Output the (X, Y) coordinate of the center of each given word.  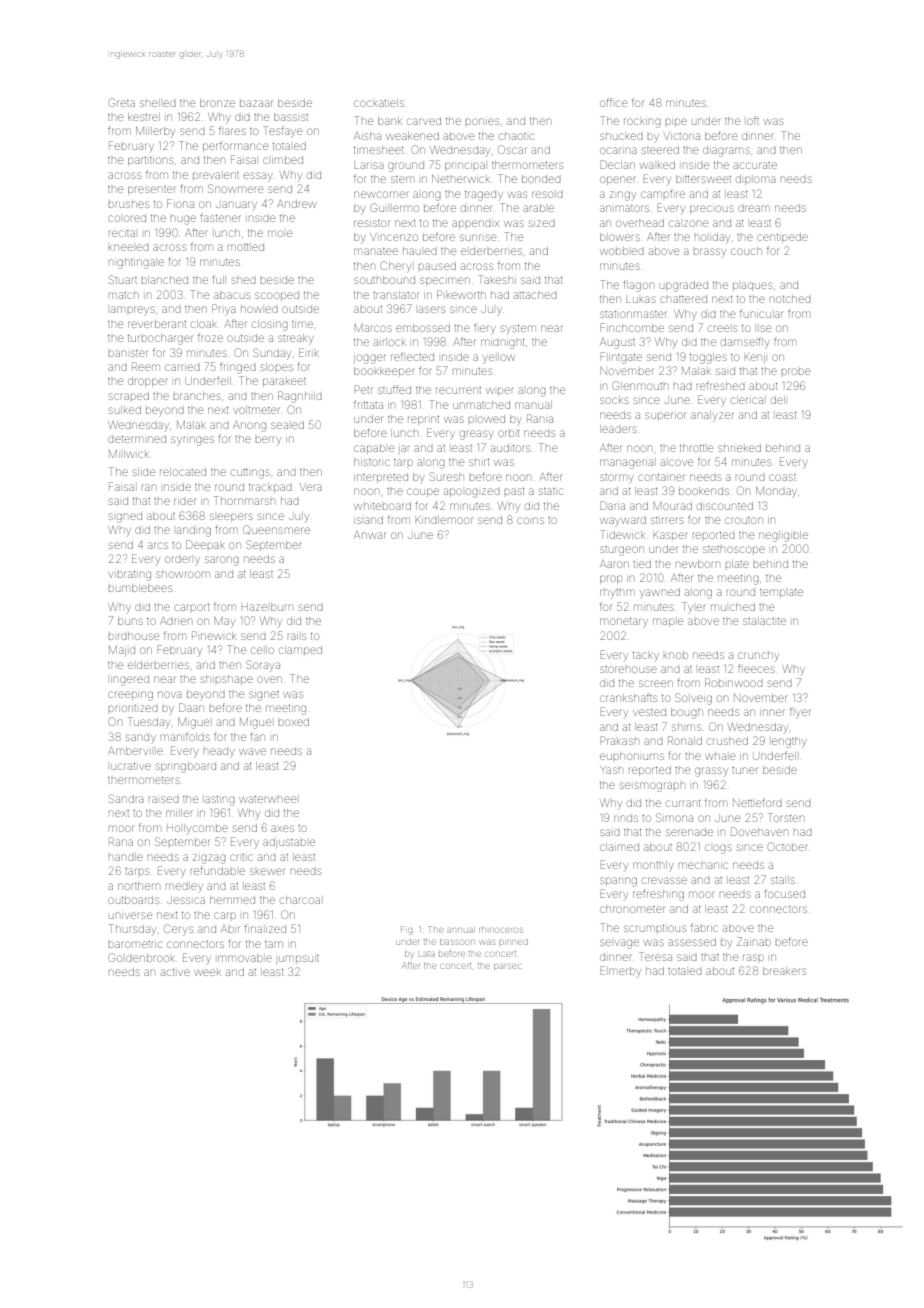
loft (753, 120)
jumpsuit (297, 959)
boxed (294, 722)
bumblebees (140, 588)
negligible (783, 536)
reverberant (157, 324)
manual (533, 405)
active (175, 972)
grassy (711, 772)
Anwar (369, 535)
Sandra (126, 798)
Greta (122, 102)
